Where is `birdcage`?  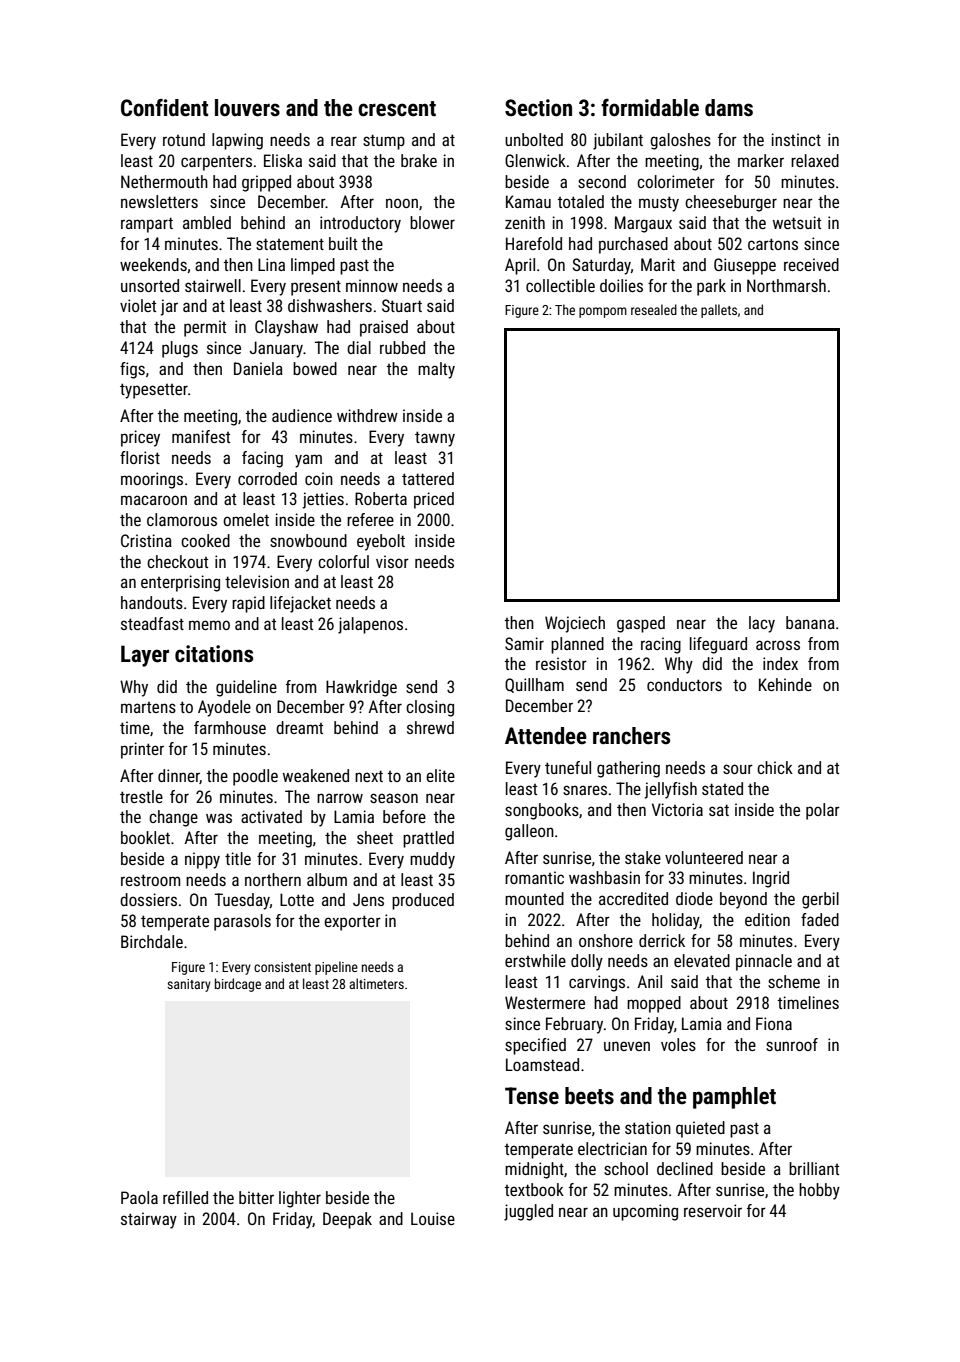 birdcage is located at coordinates (238, 985).
